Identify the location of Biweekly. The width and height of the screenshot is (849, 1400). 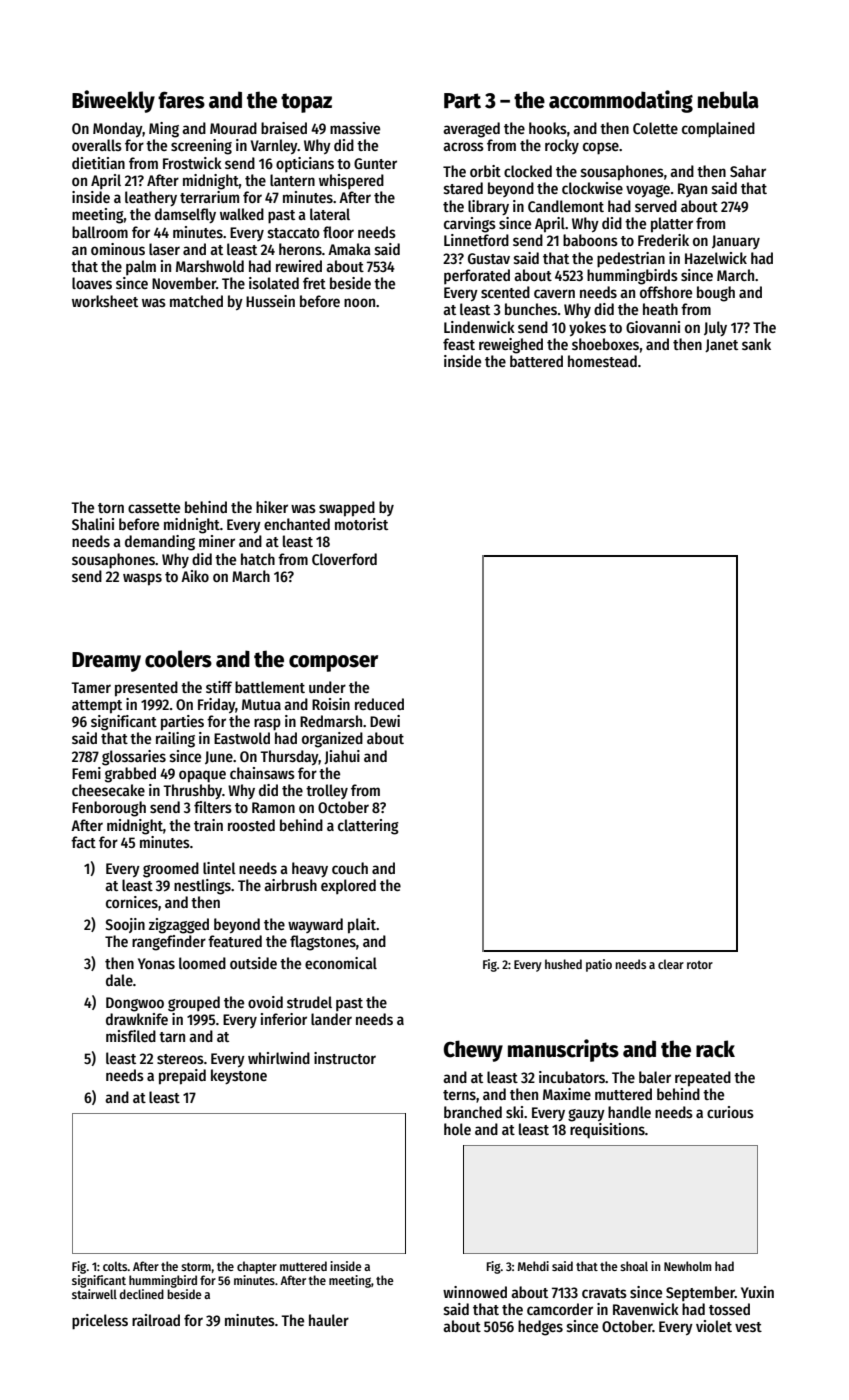
(113, 101).
